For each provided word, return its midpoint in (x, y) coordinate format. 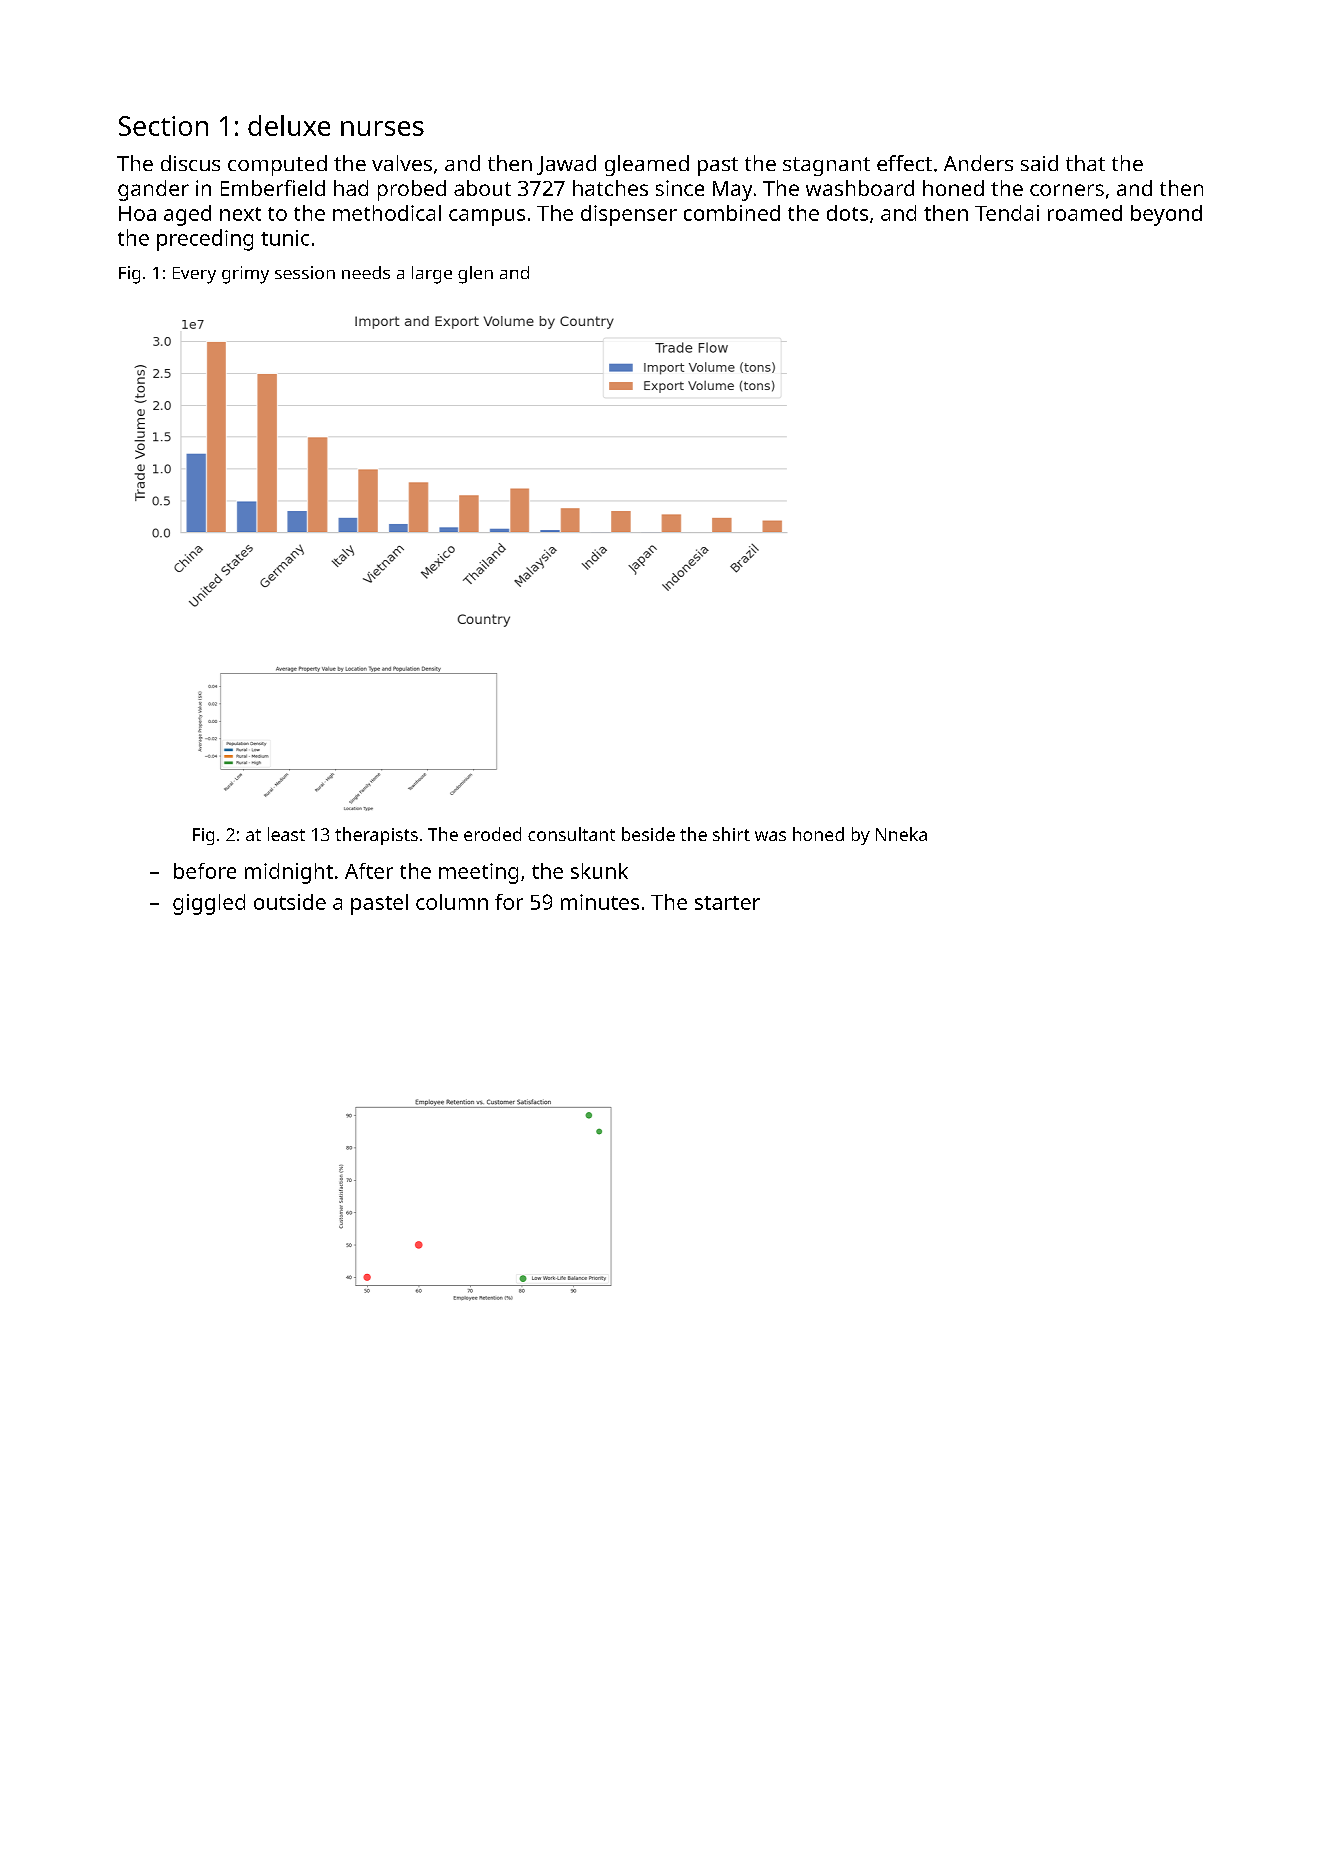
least (286, 834)
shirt (731, 834)
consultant (571, 834)
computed (277, 165)
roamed (1085, 213)
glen (475, 275)
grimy (245, 275)
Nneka (901, 834)
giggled (209, 904)
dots (847, 213)
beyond (1166, 215)
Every (194, 275)
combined (732, 213)
